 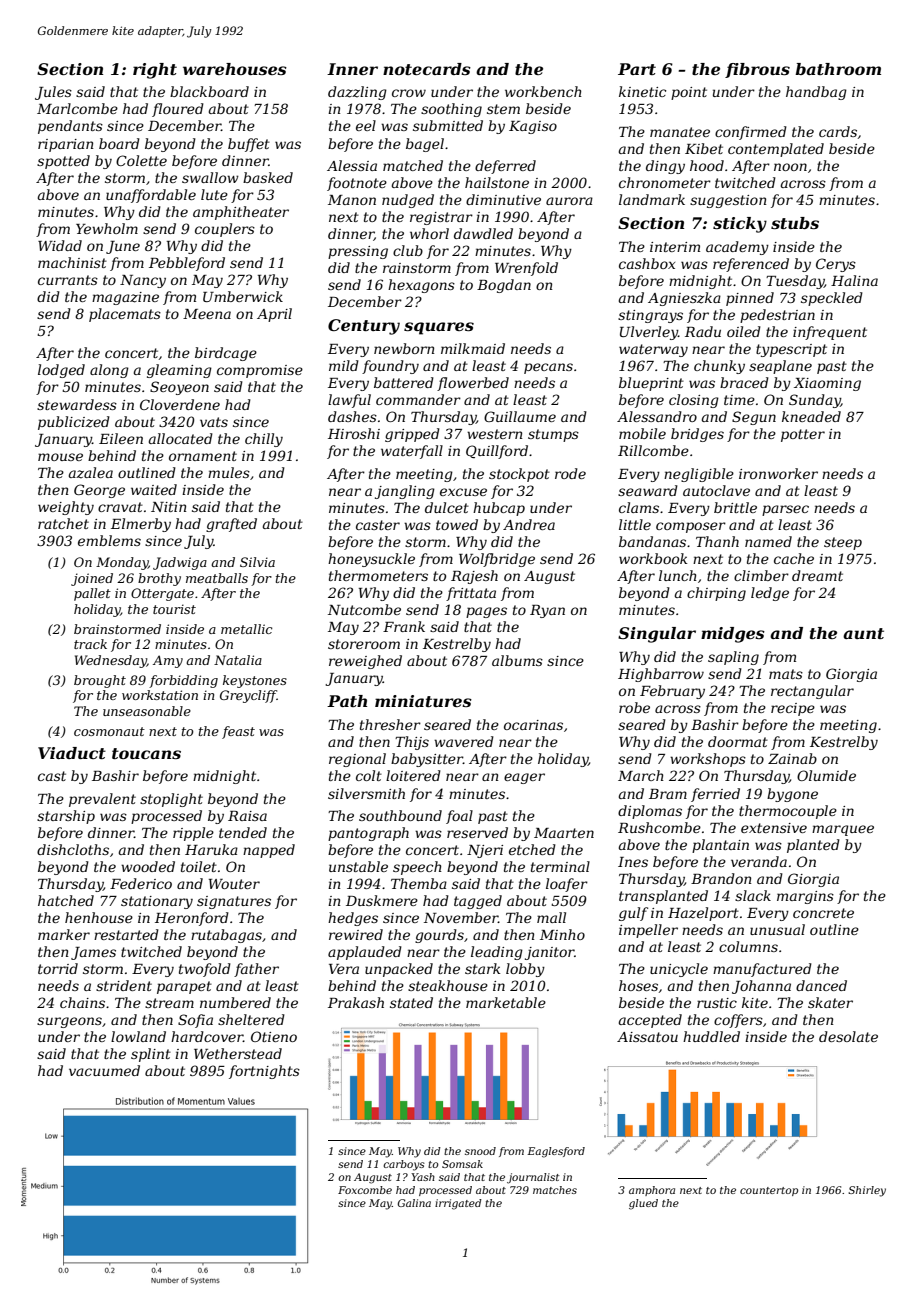 What do you see at coordinates (151, 1055) in the screenshot?
I see `splint` at bounding box center [151, 1055].
